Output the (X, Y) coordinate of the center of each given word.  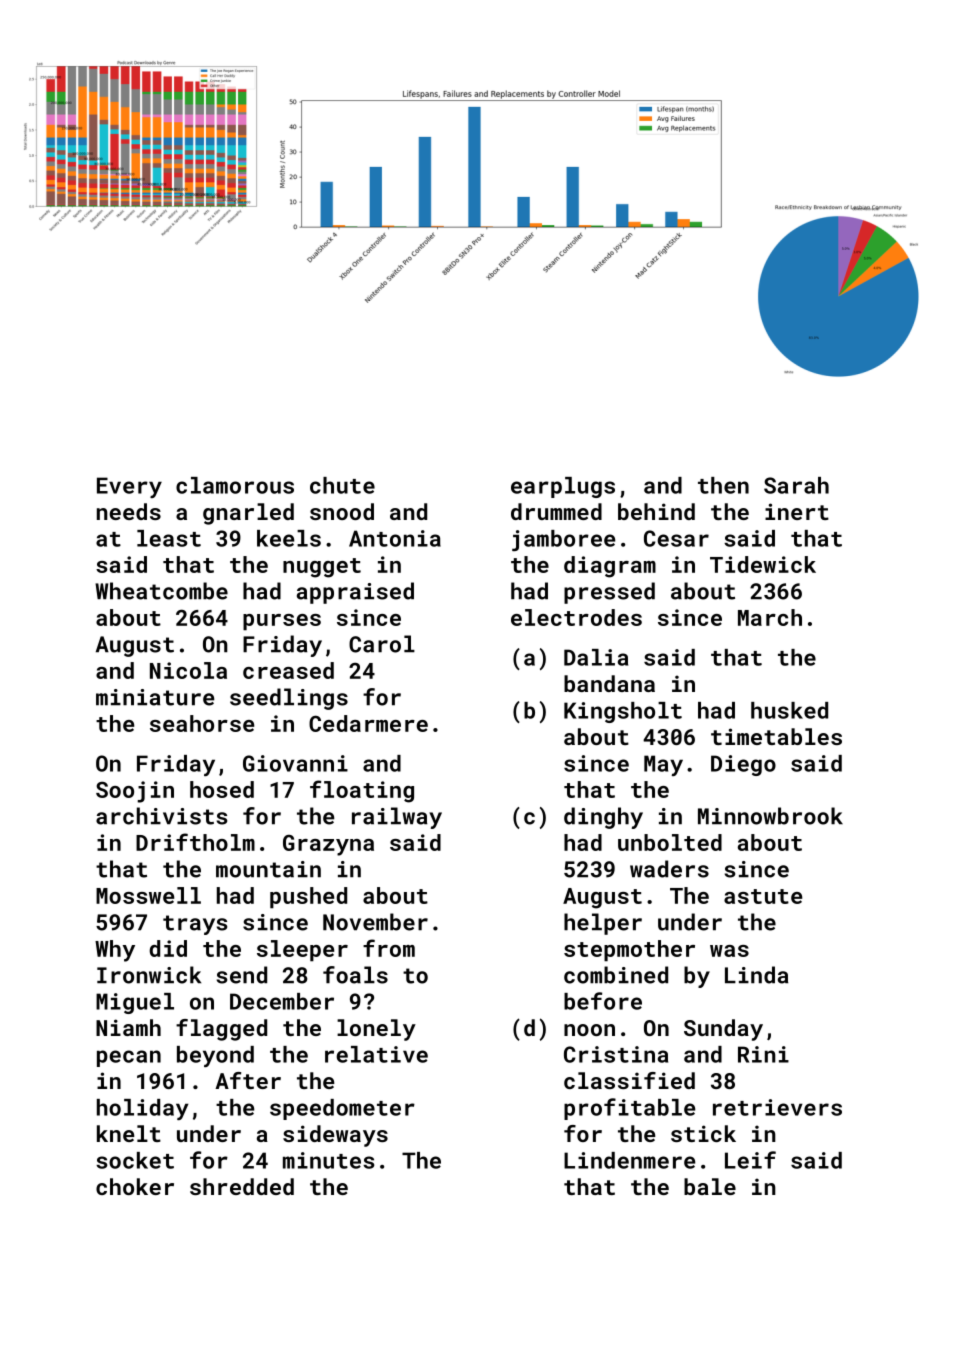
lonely (376, 1030)
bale (710, 1186)
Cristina (616, 1054)
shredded (242, 1186)
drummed (556, 511)
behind (656, 511)
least (169, 538)
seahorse (202, 723)
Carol (382, 644)
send (242, 975)
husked (789, 710)
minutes (328, 1160)
